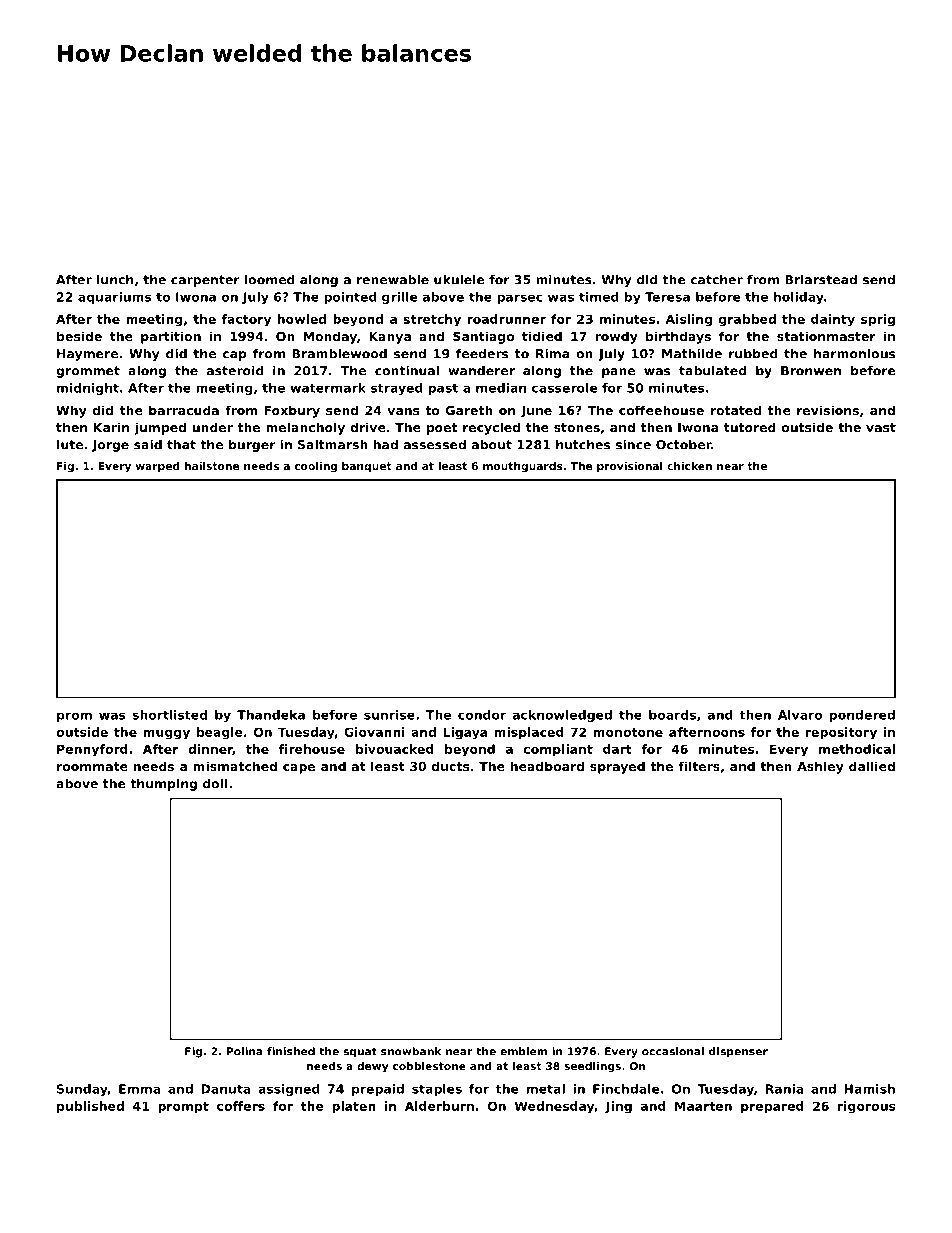 The image size is (952, 1233). I want to click on shortlisted, so click(169, 715).
